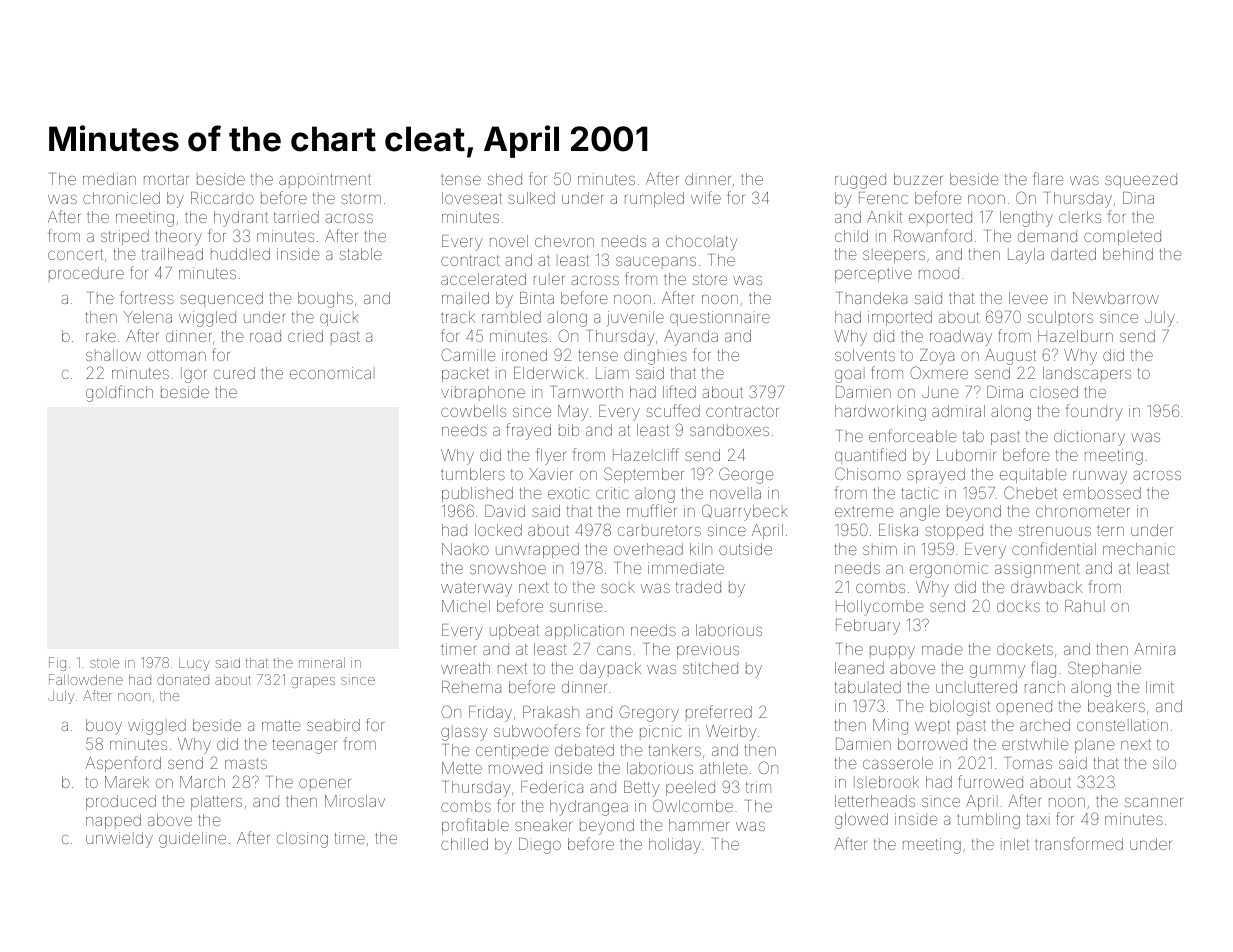 Image resolution: width=1233 pixels, height=952 pixels. Describe the element at coordinates (675, 846) in the image. I see `holiday` at that location.
